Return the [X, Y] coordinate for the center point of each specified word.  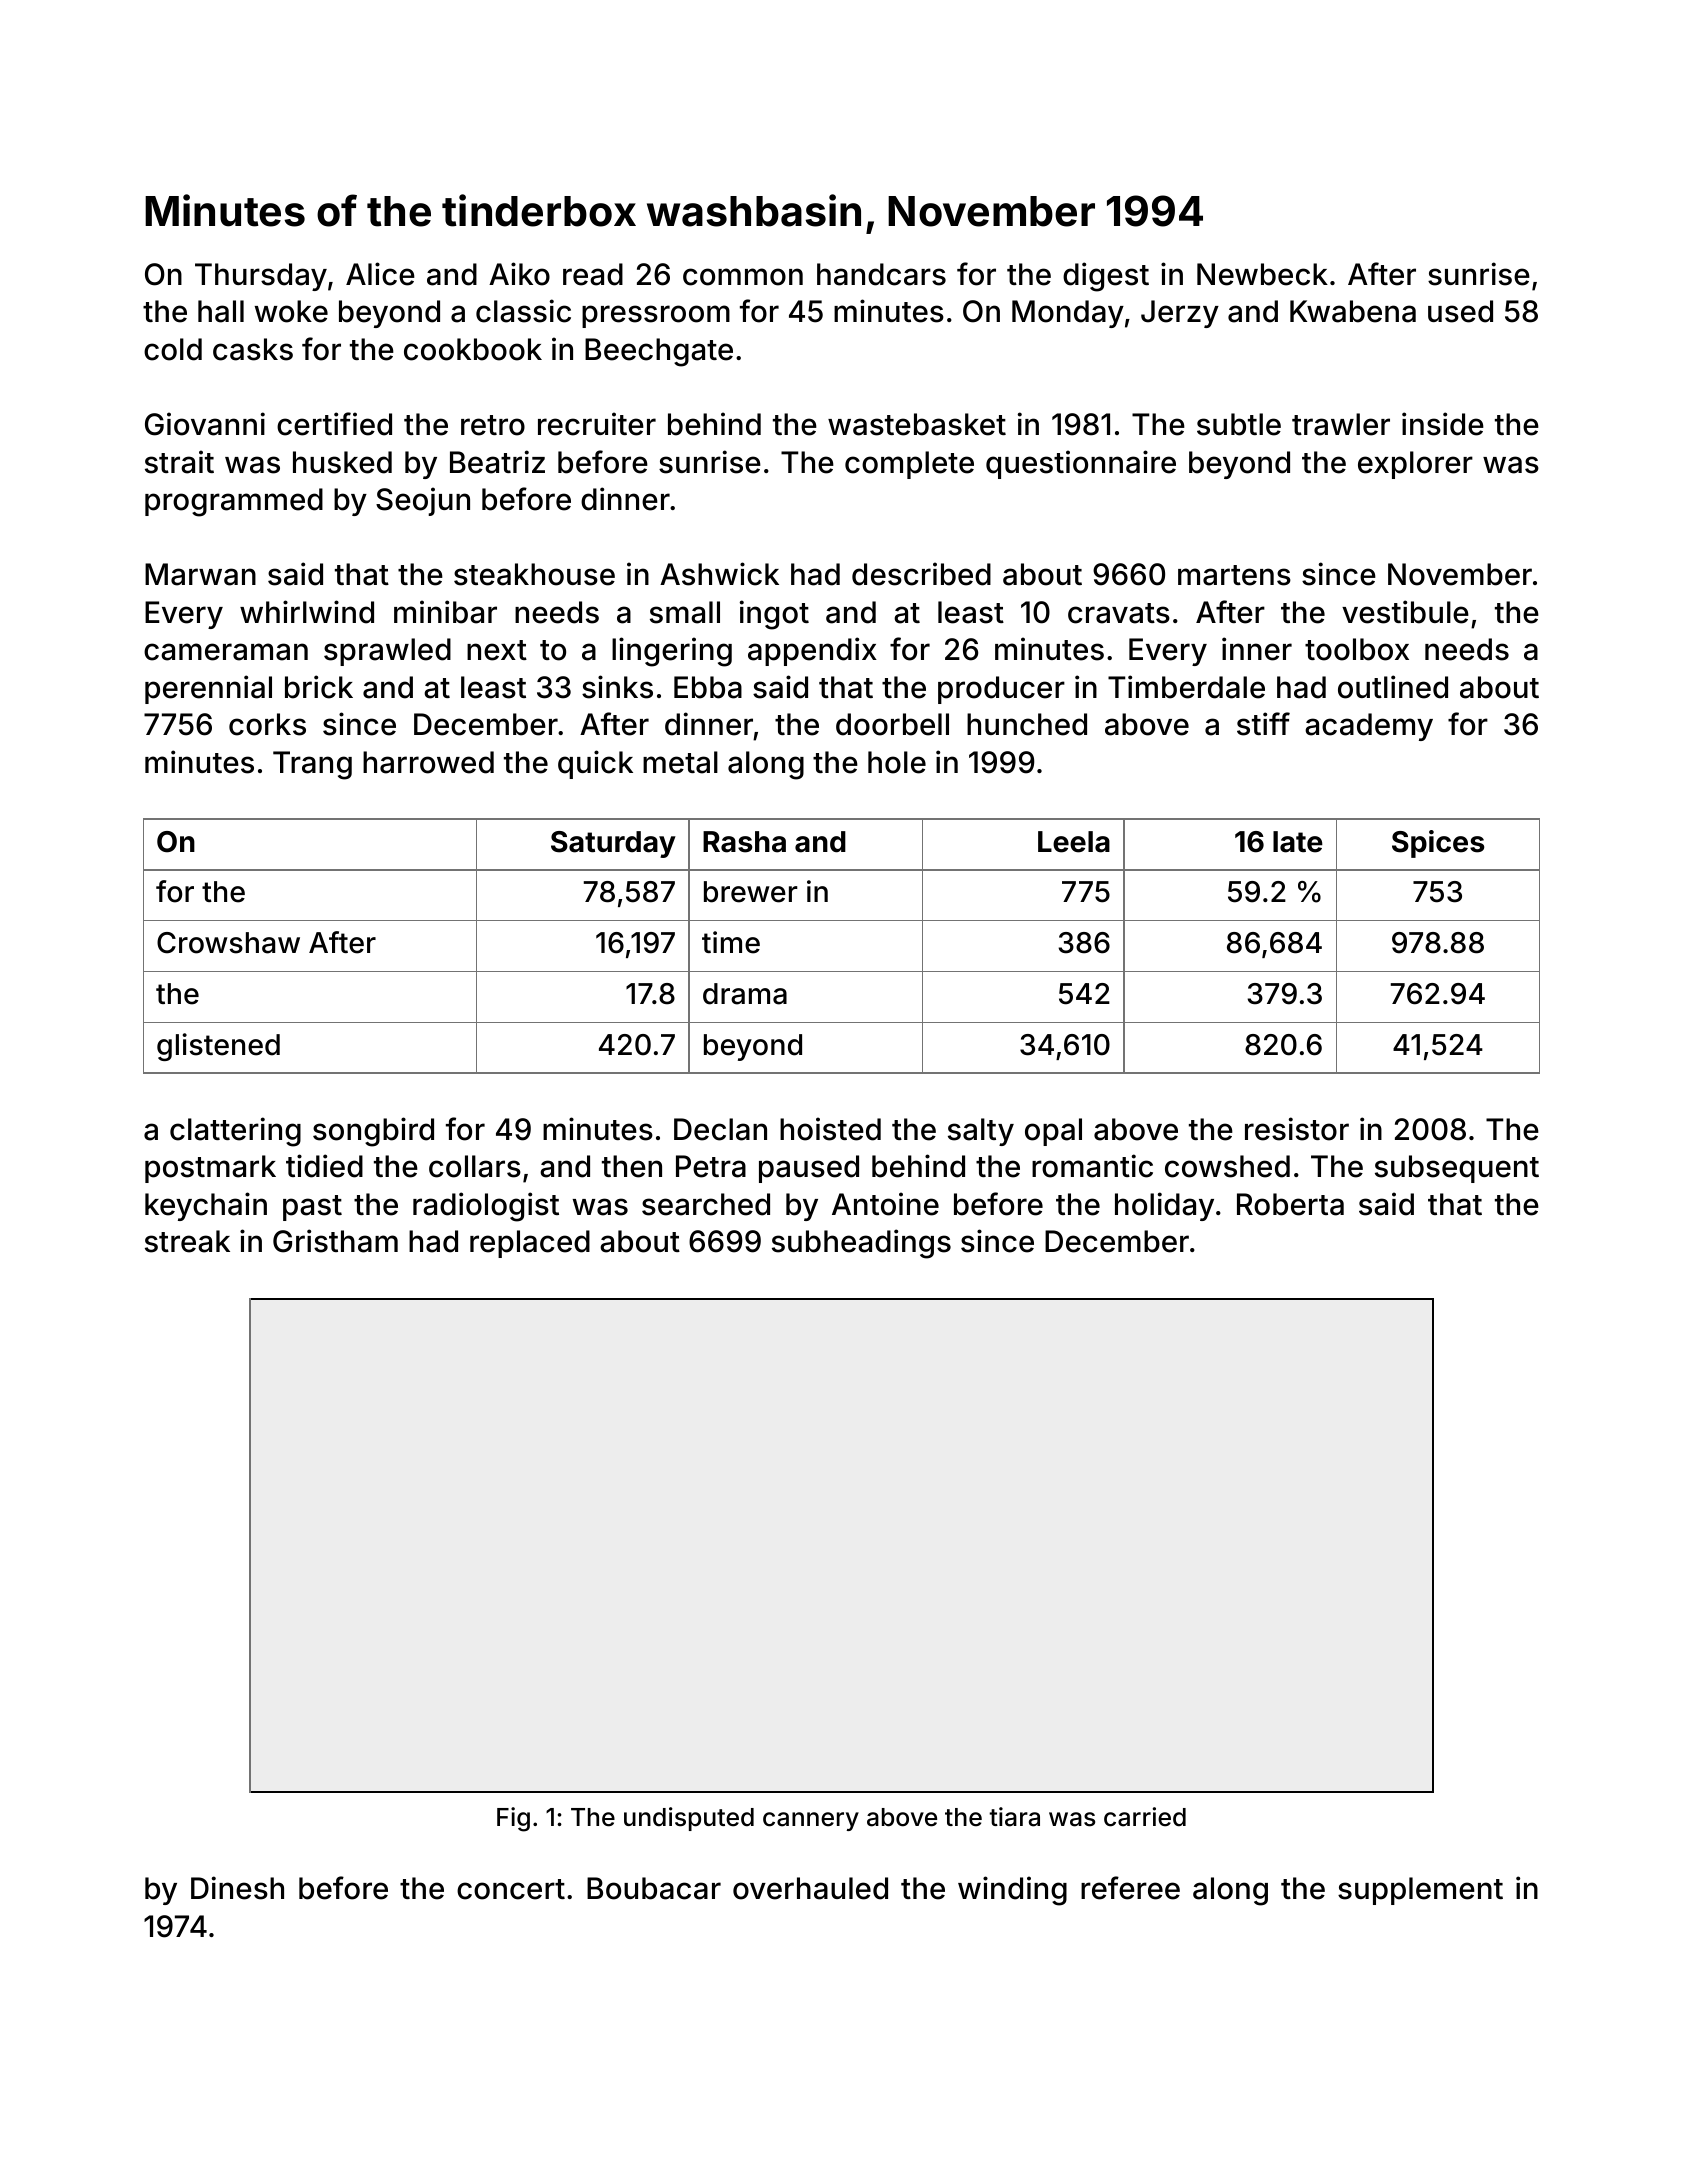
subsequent [1457, 1169]
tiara [1014, 1817]
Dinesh [237, 1888]
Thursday [261, 277]
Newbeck [1262, 274]
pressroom [656, 316]
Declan [720, 1129]
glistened [218, 1047]
